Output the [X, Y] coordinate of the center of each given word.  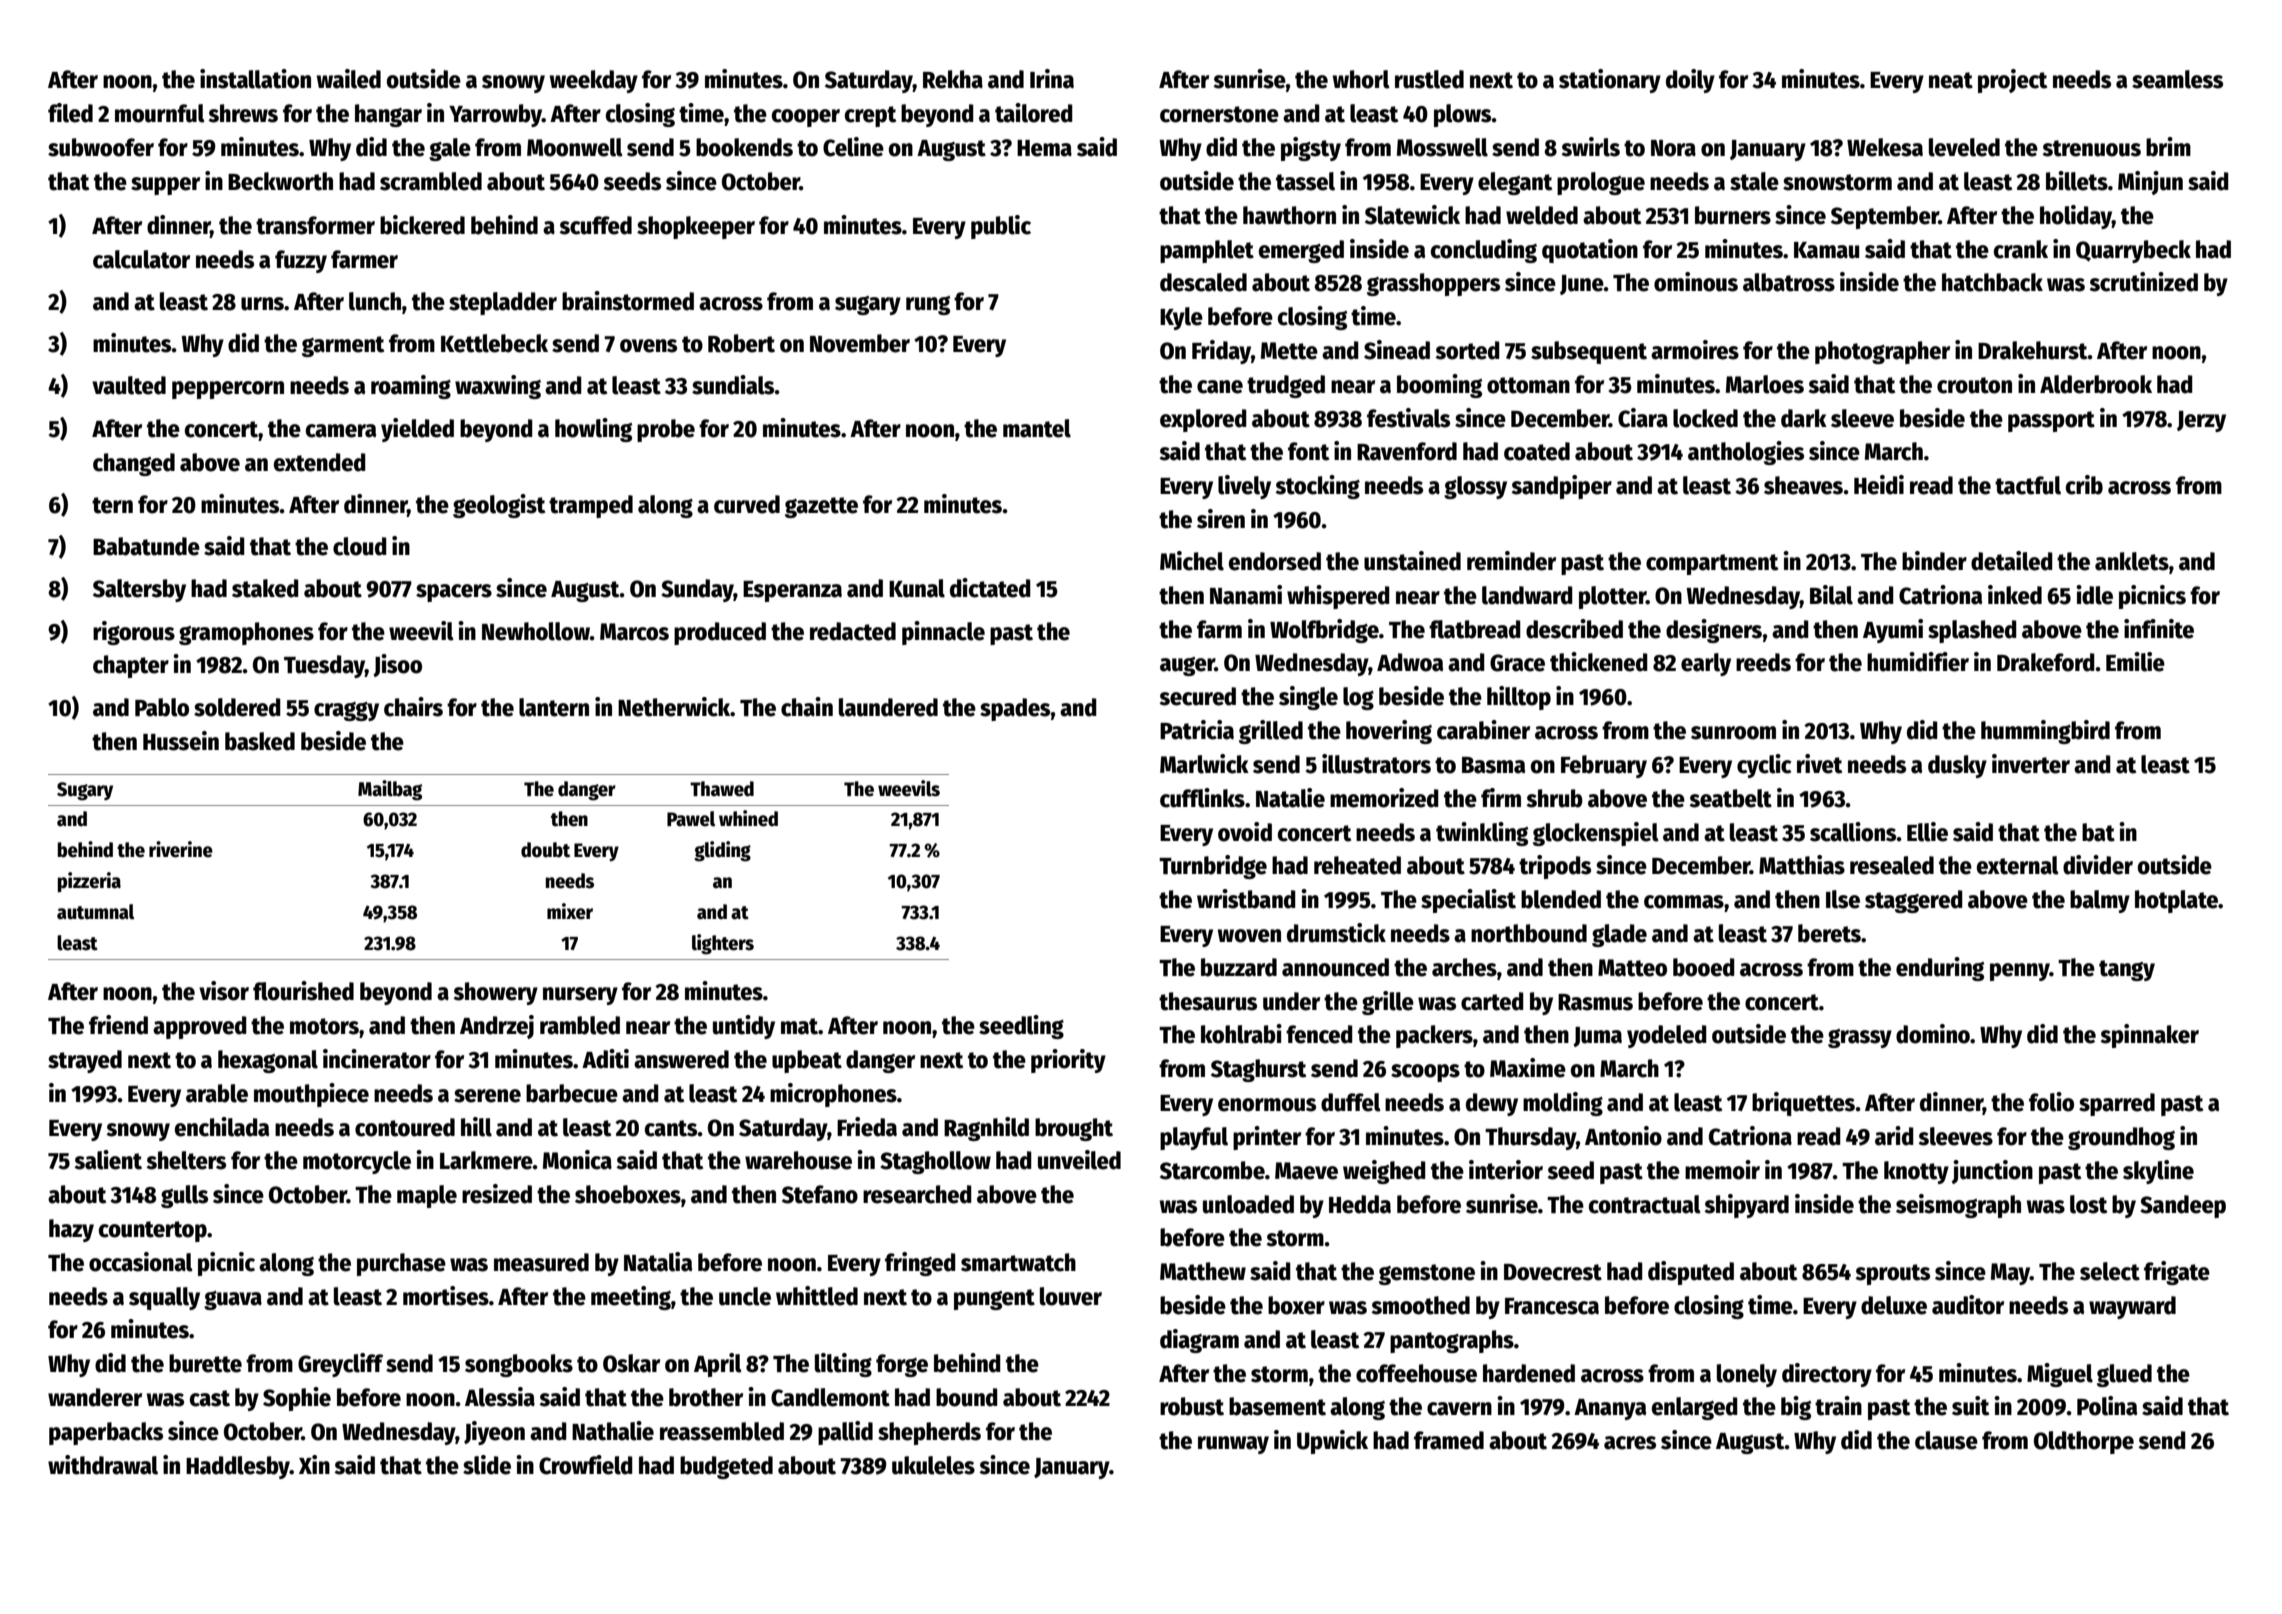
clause [1946, 1440]
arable [217, 1093]
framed [1449, 1440]
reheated [1357, 865]
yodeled [1667, 1036]
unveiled [1079, 1160]
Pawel [691, 819]
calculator [141, 259]
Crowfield [586, 1465]
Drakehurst [2033, 350]
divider [2098, 865]
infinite [2159, 629]
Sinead [1397, 350]
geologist [499, 506]
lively [1244, 487]
